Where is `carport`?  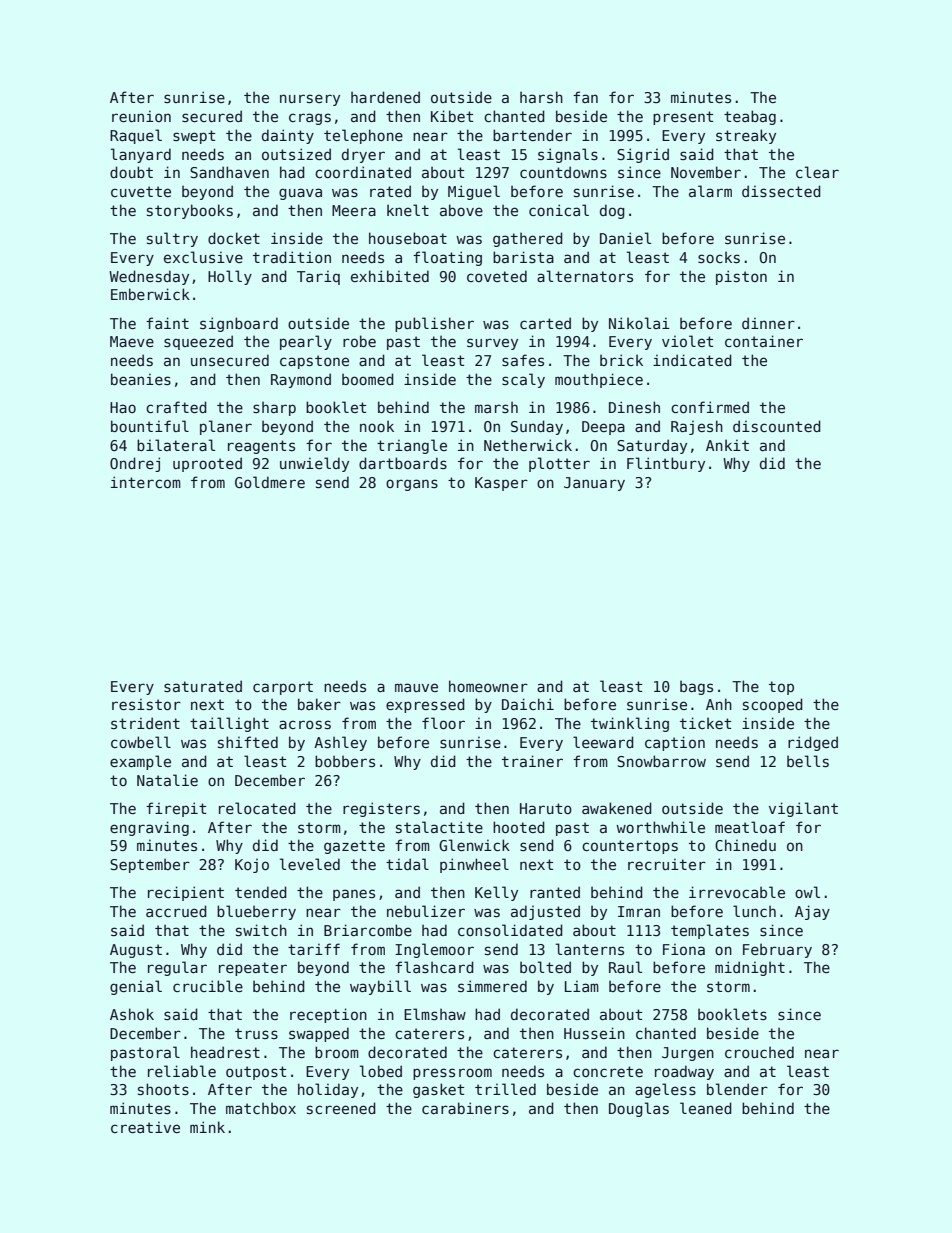 carport is located at coordinates (283, 688).
